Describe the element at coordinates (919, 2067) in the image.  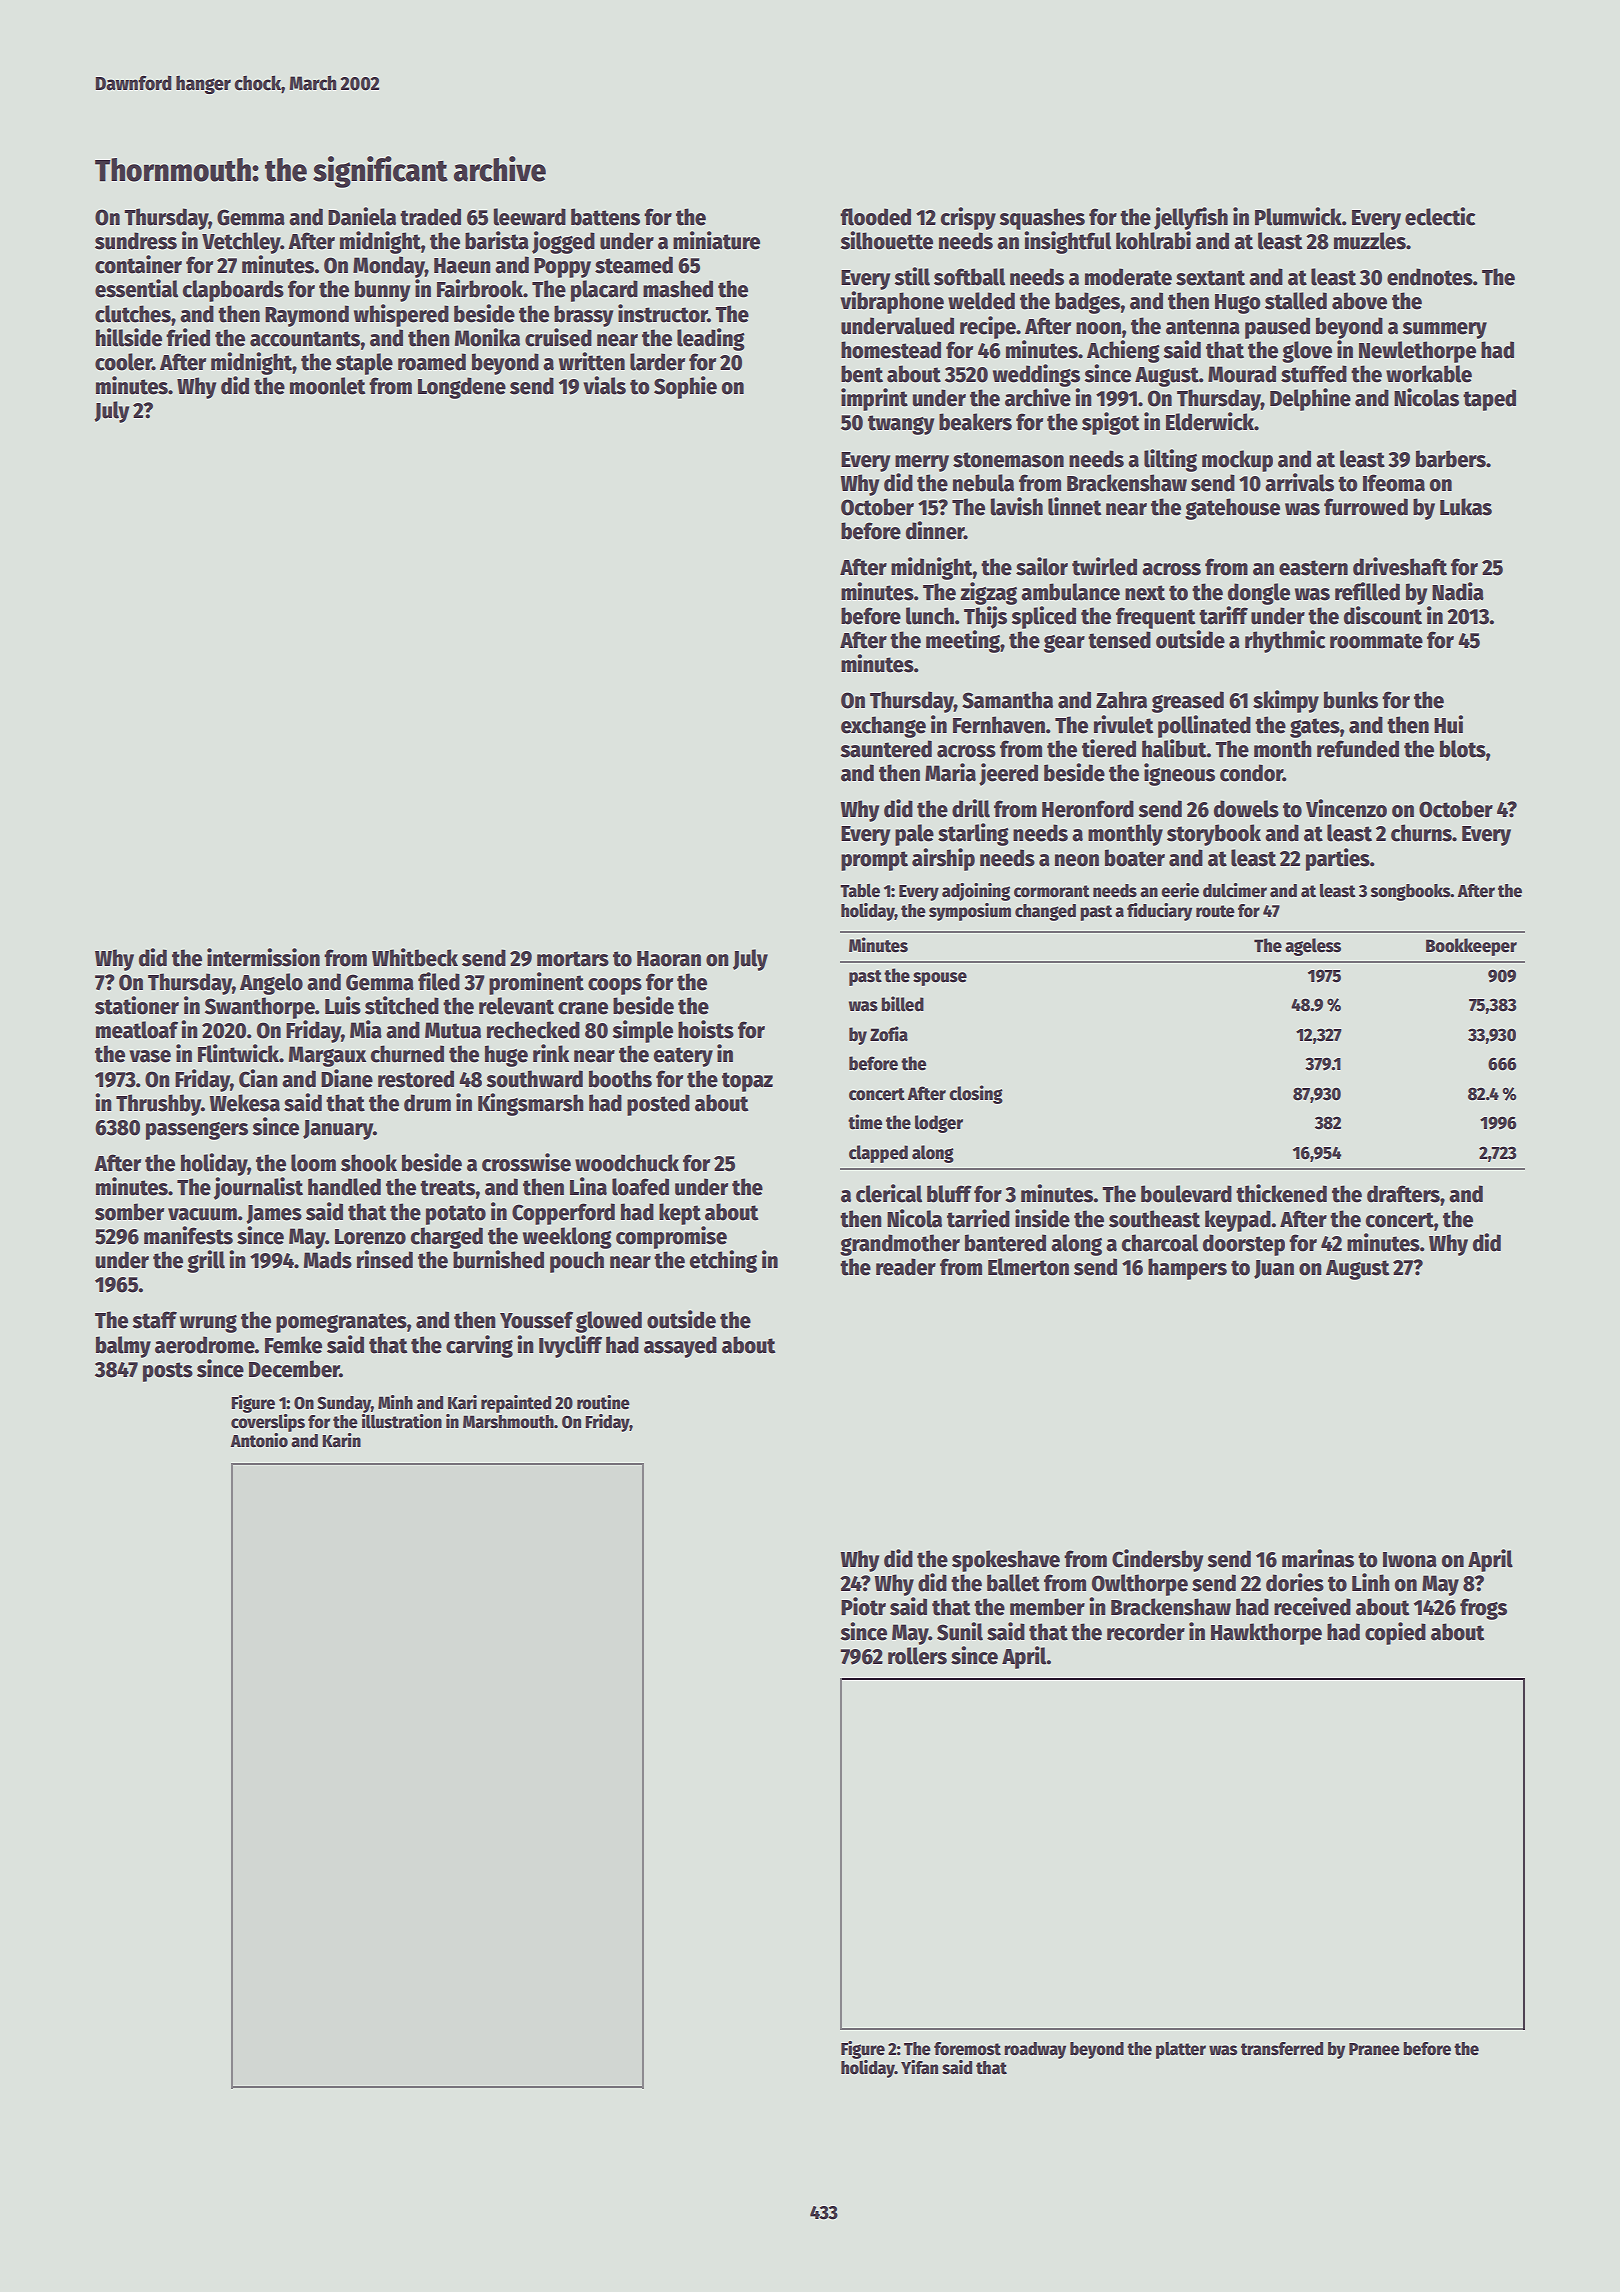
I see `Yifan` at that location.
